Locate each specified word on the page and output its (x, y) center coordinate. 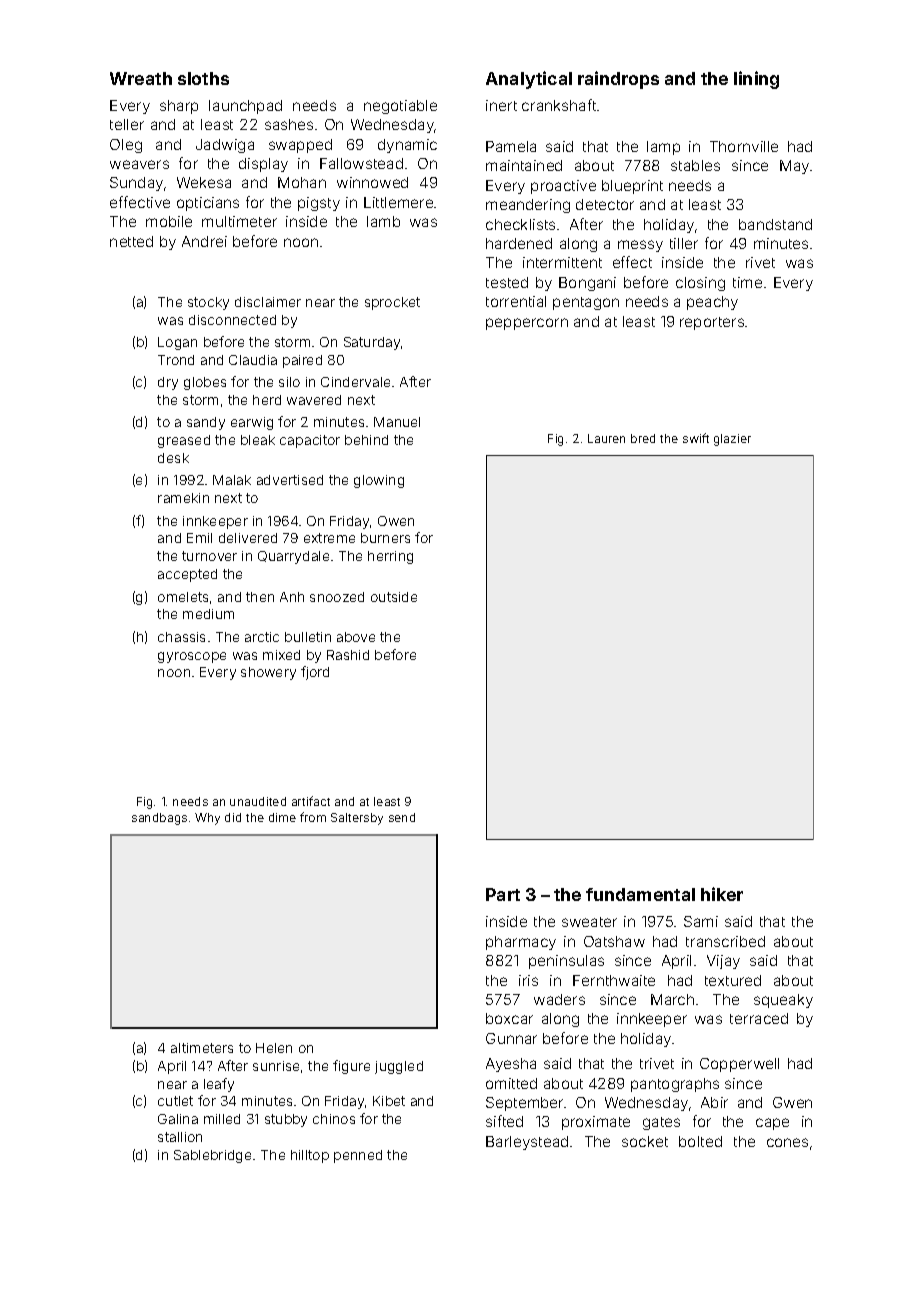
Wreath (141, 78)
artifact (311, 801)
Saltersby (357, 819)
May (794, 167)
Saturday (372, 343)
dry (168, 383)
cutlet (175, 1101)
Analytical (529, 80)
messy (640, 246)
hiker (722, 894)
